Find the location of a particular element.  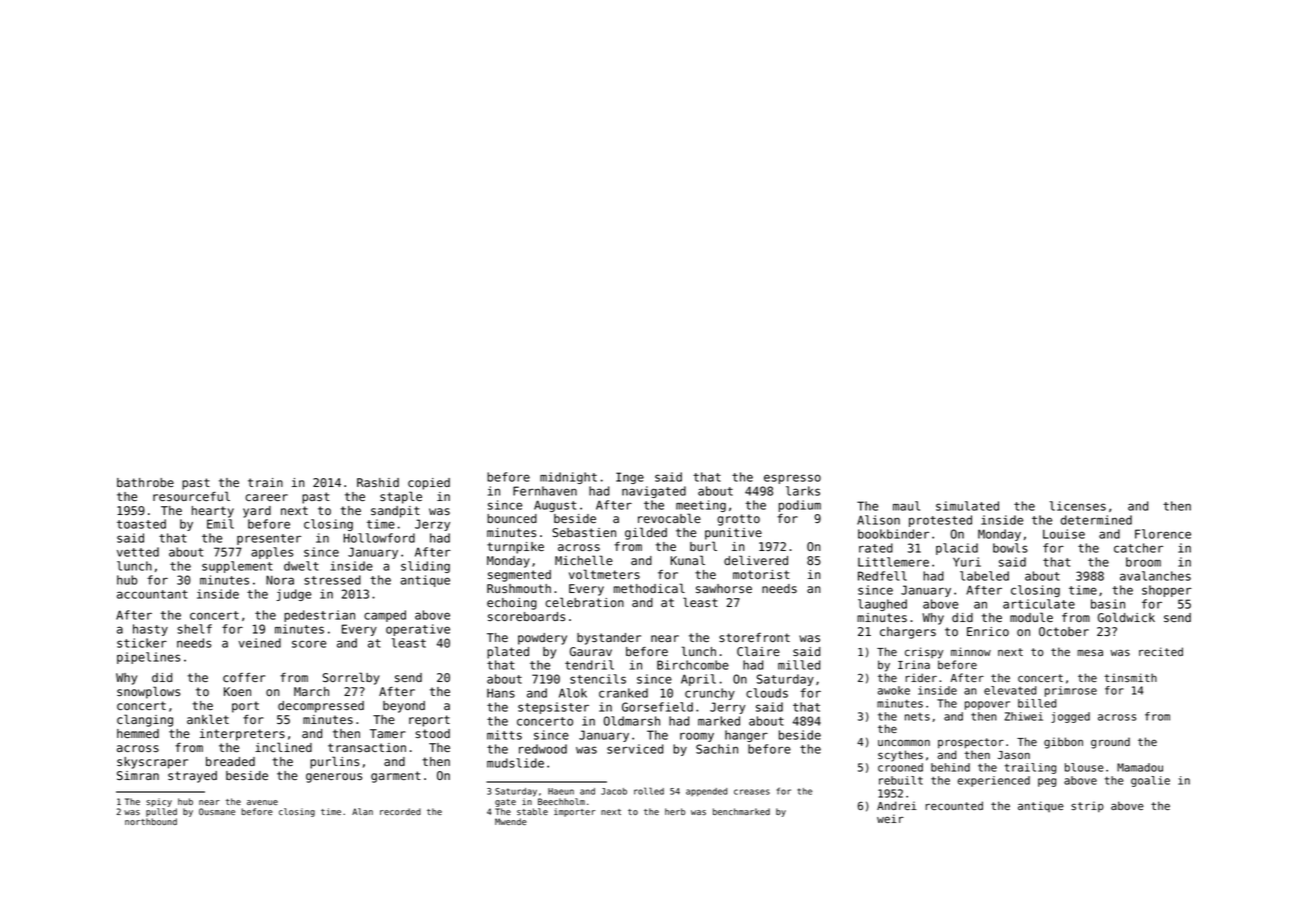

elevated is located at coordinates (1010, 690).
